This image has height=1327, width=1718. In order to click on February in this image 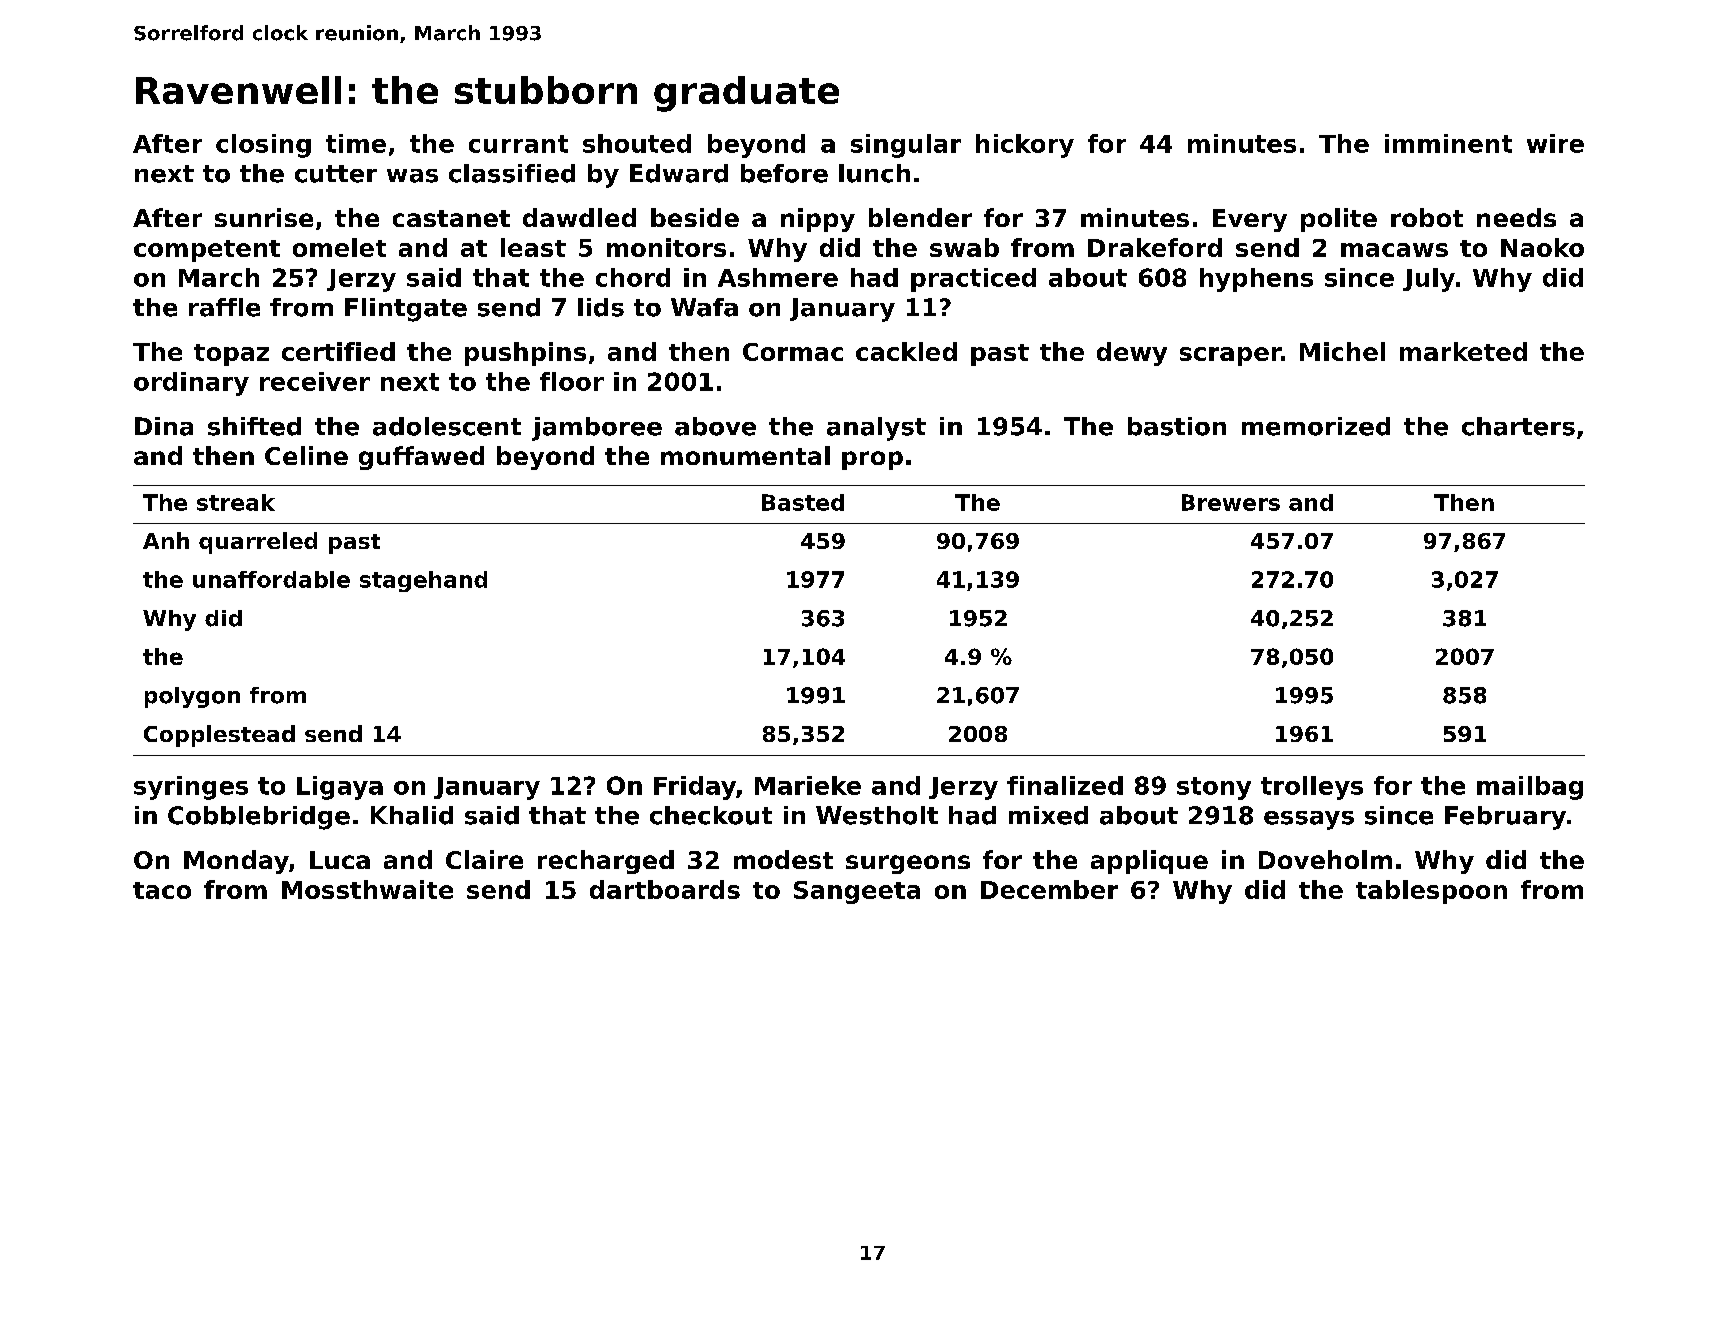, I will do `click(1505, 818)`.
